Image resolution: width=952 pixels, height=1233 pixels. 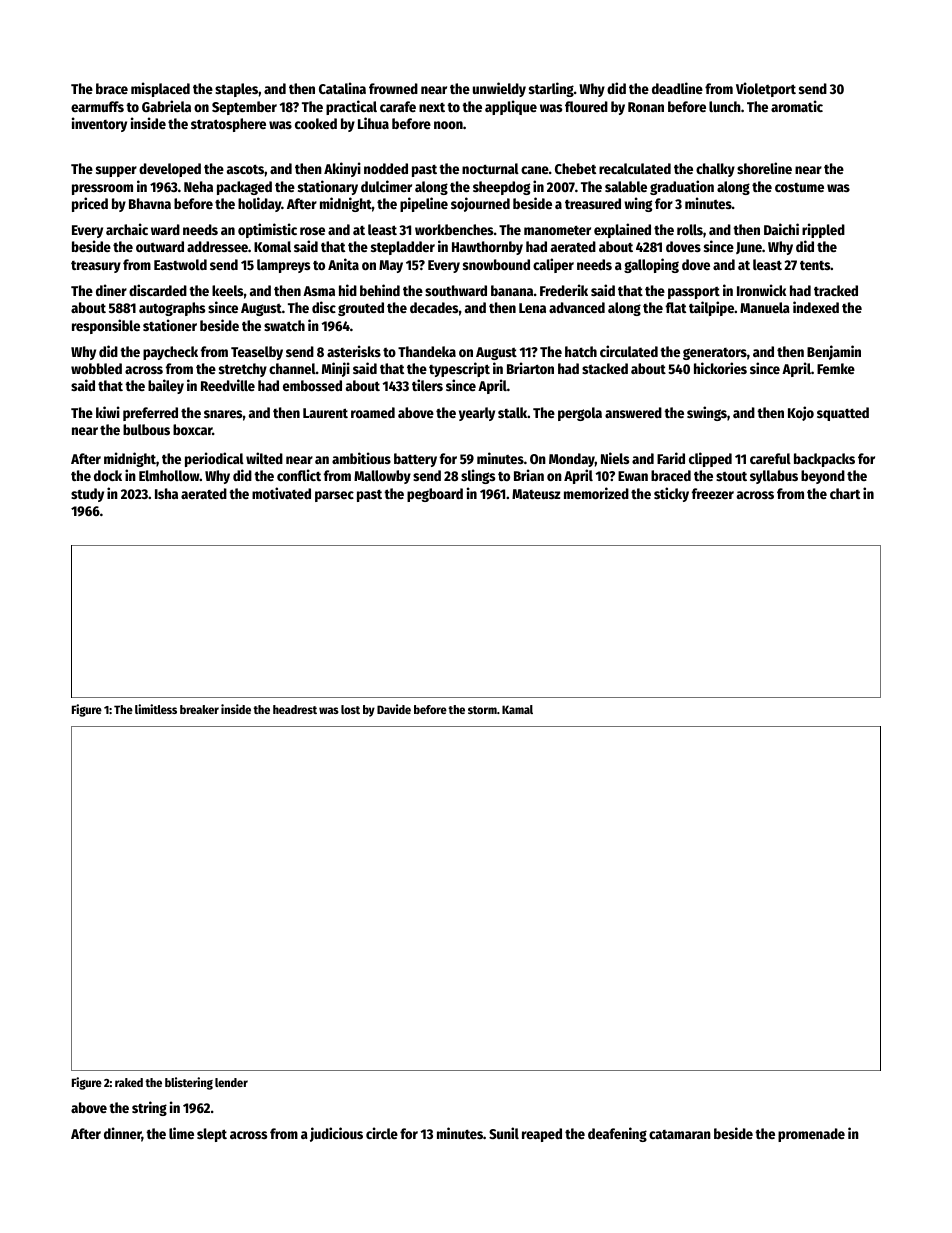 I want to click on freezer, so click(x=713, y=493).
